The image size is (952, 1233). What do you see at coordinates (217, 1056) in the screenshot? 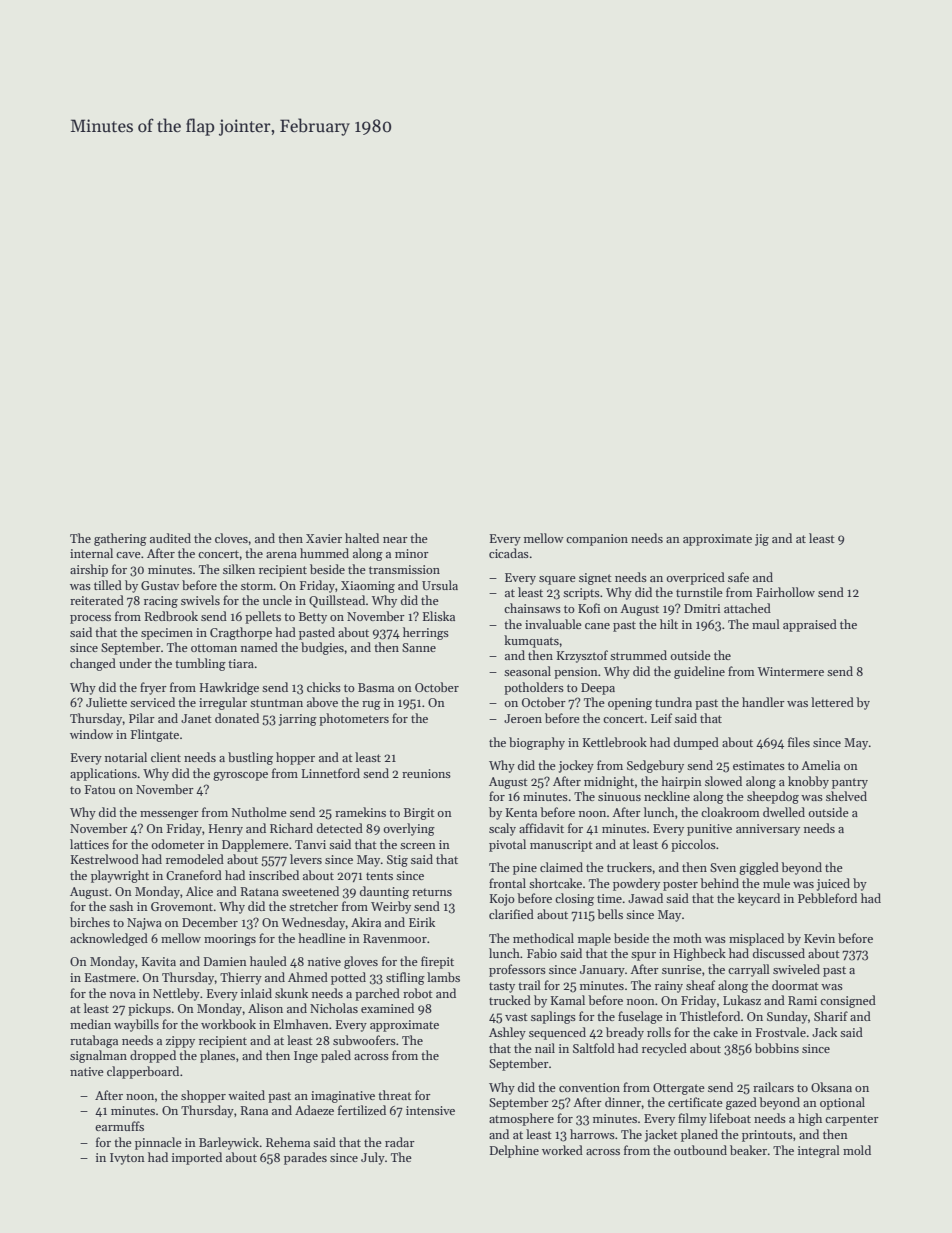
I see `planes` at bounding box center [217, 1056].
